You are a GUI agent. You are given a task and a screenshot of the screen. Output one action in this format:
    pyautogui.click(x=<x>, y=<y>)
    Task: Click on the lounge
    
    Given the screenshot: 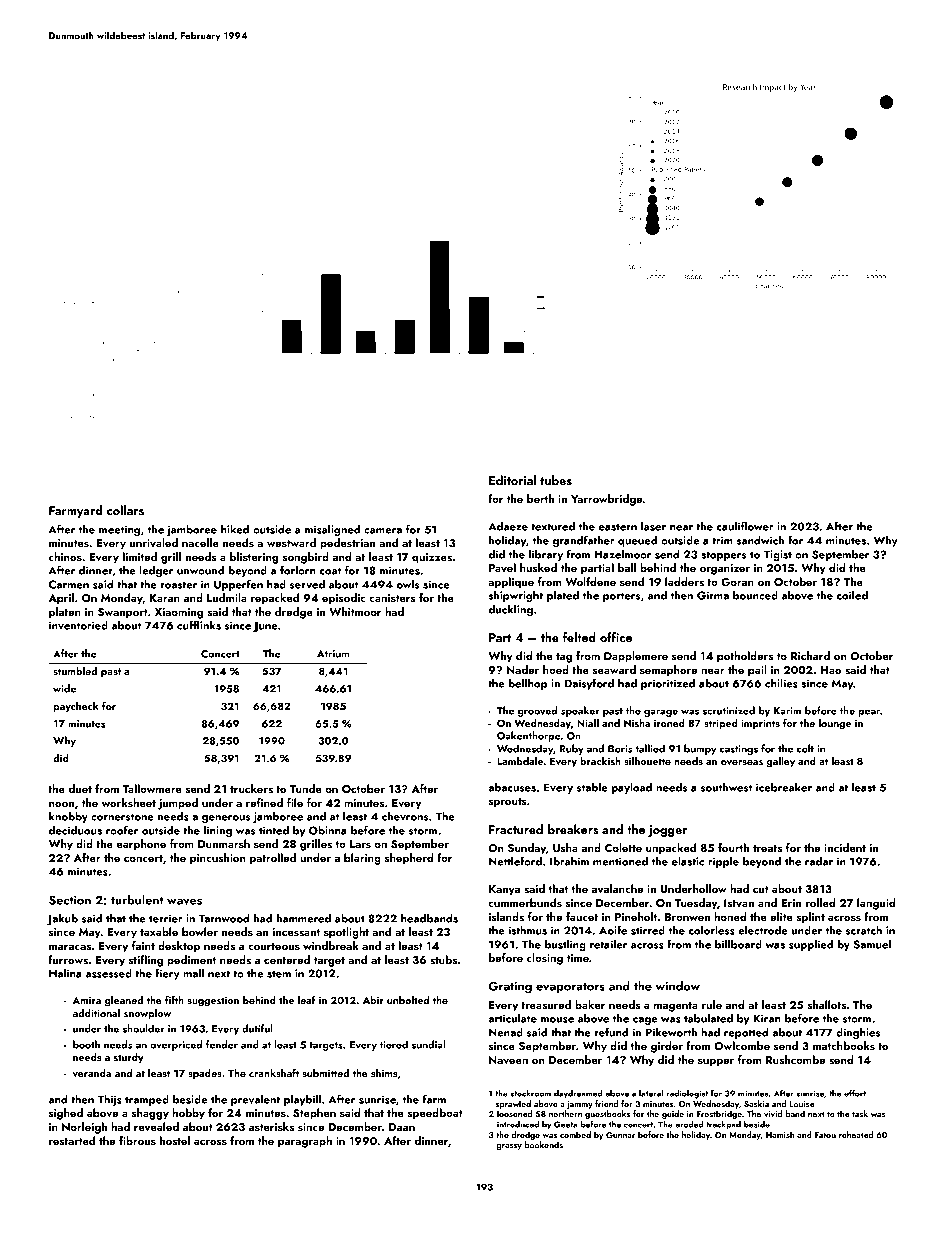 What is the action you would take?
    pyautogui.click(x=835, y=724)
